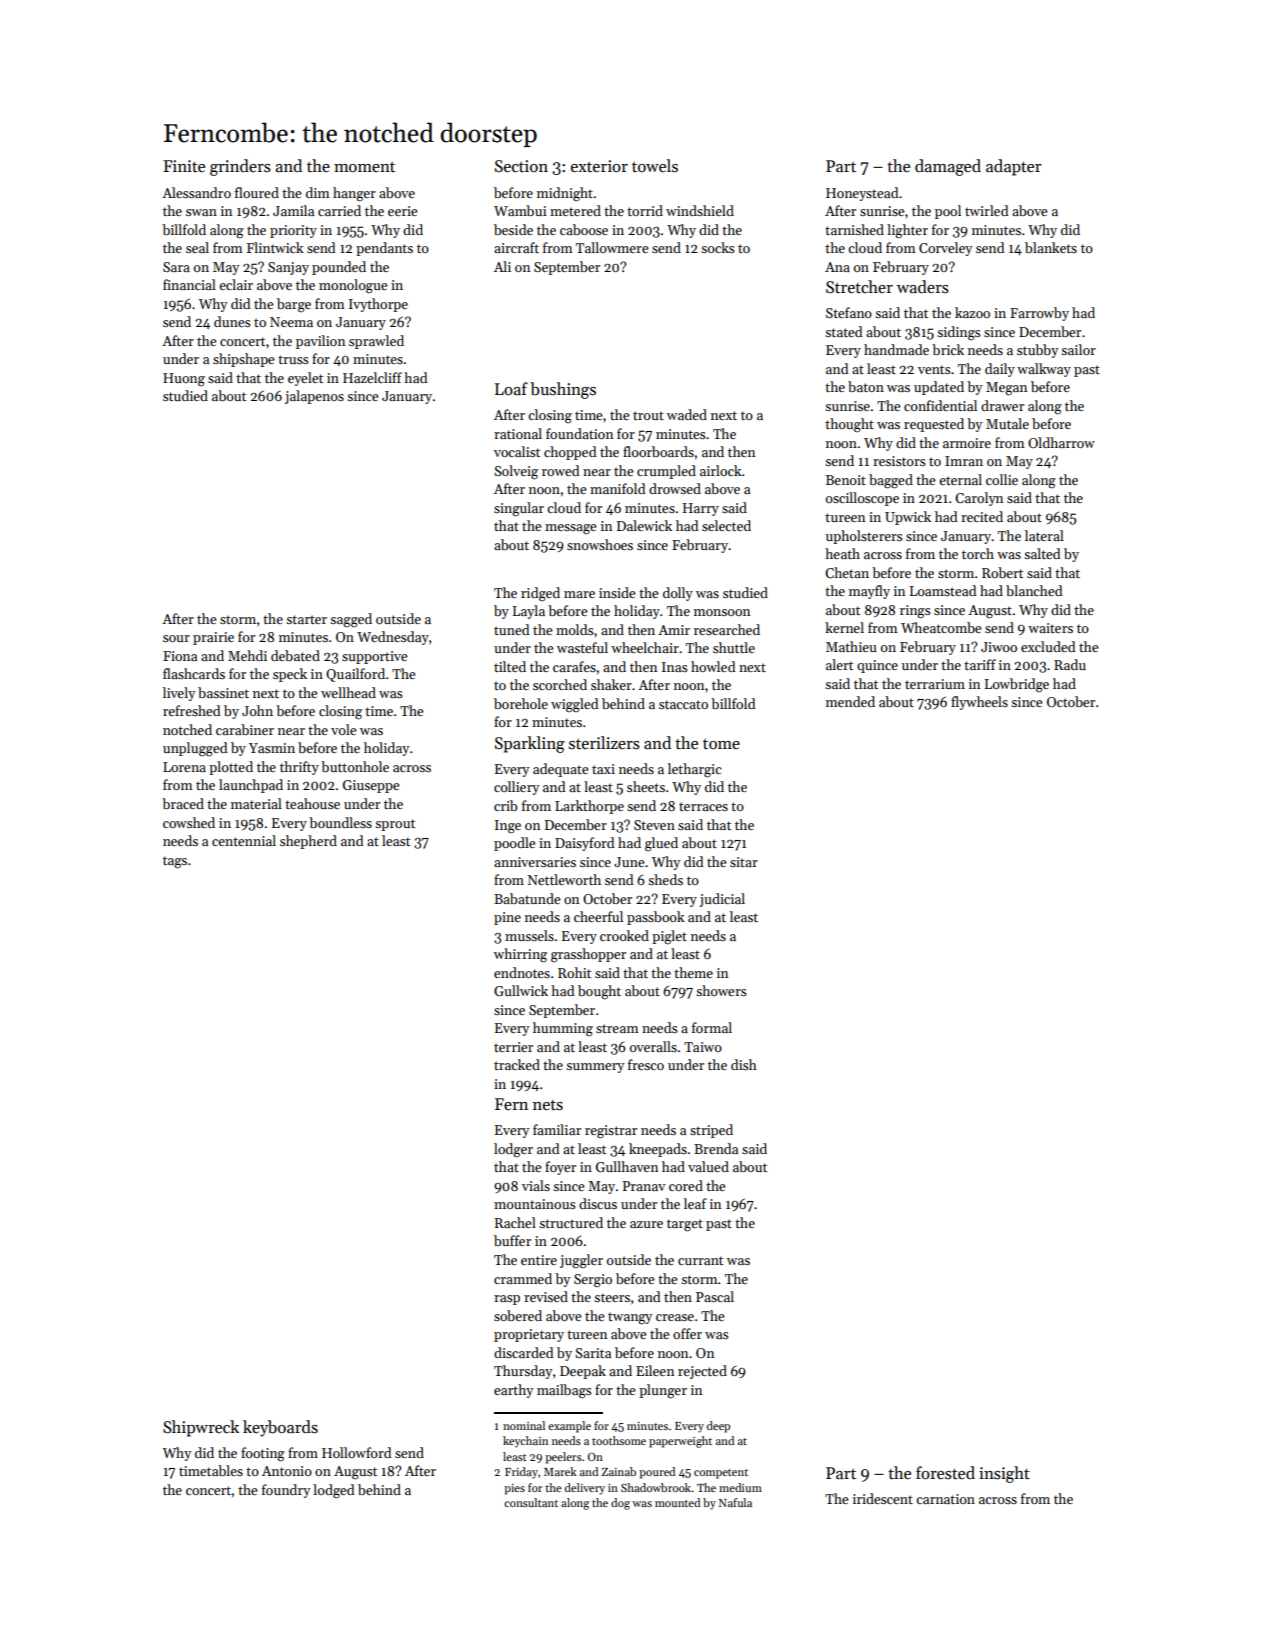  What do you see at coordinates (744, 862) in the document?
I see `sitar` at bounding box center [744, 862].
